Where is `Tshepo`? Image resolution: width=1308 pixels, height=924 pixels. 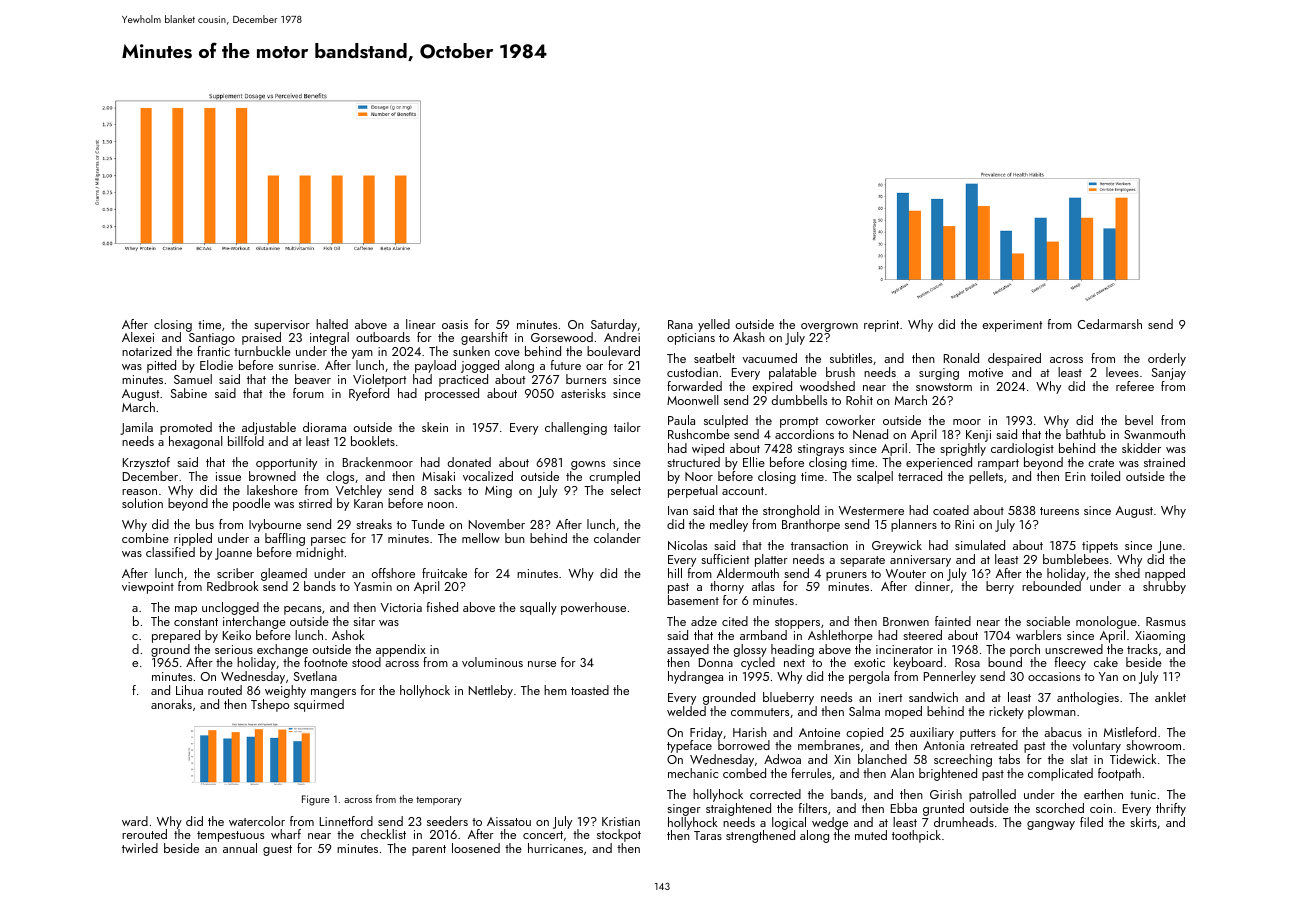 Tshepo is located at coordinates (270, 705).
